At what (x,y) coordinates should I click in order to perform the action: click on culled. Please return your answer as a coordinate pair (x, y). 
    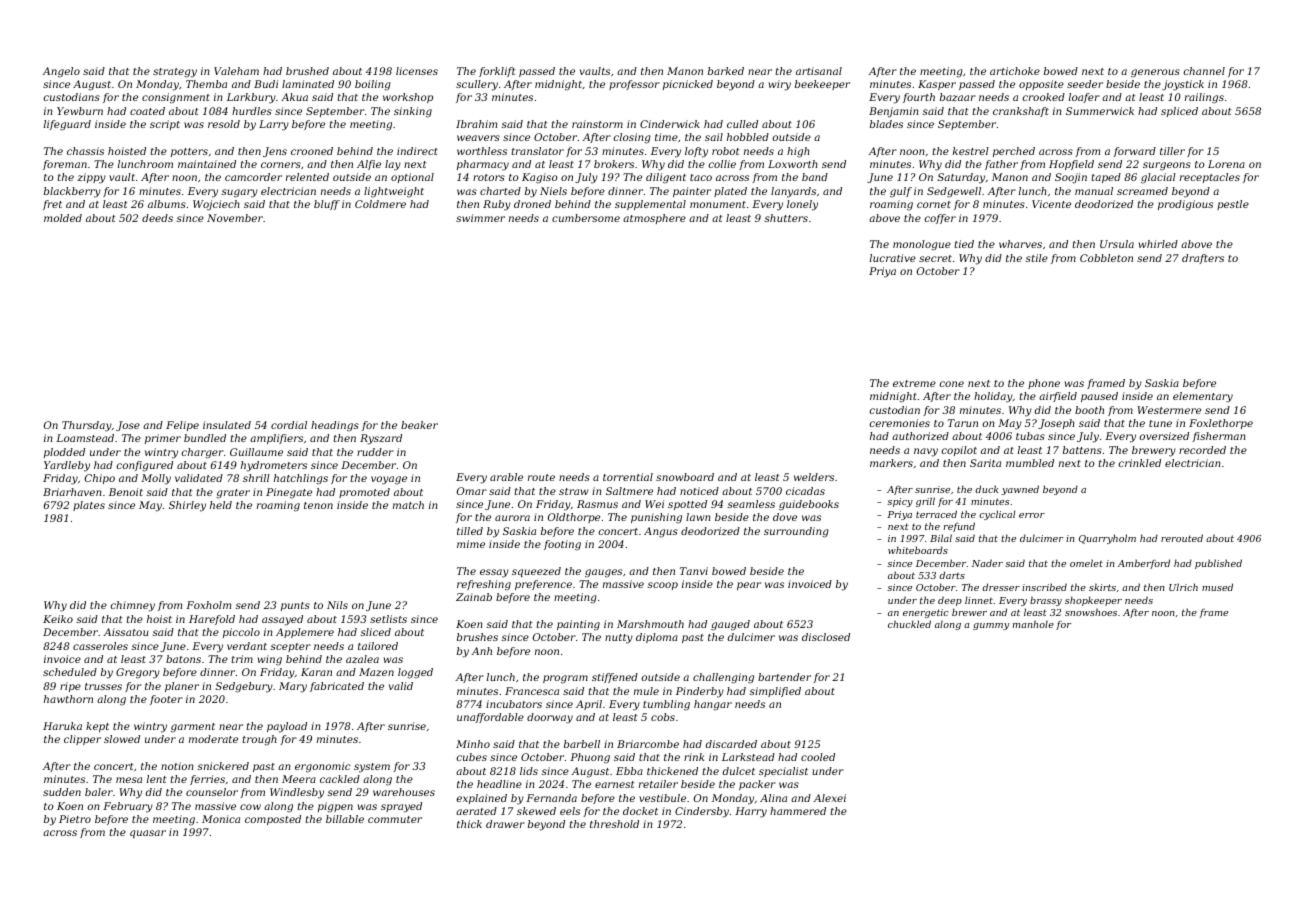
    Looking at the image, I should click on (742, 124).
